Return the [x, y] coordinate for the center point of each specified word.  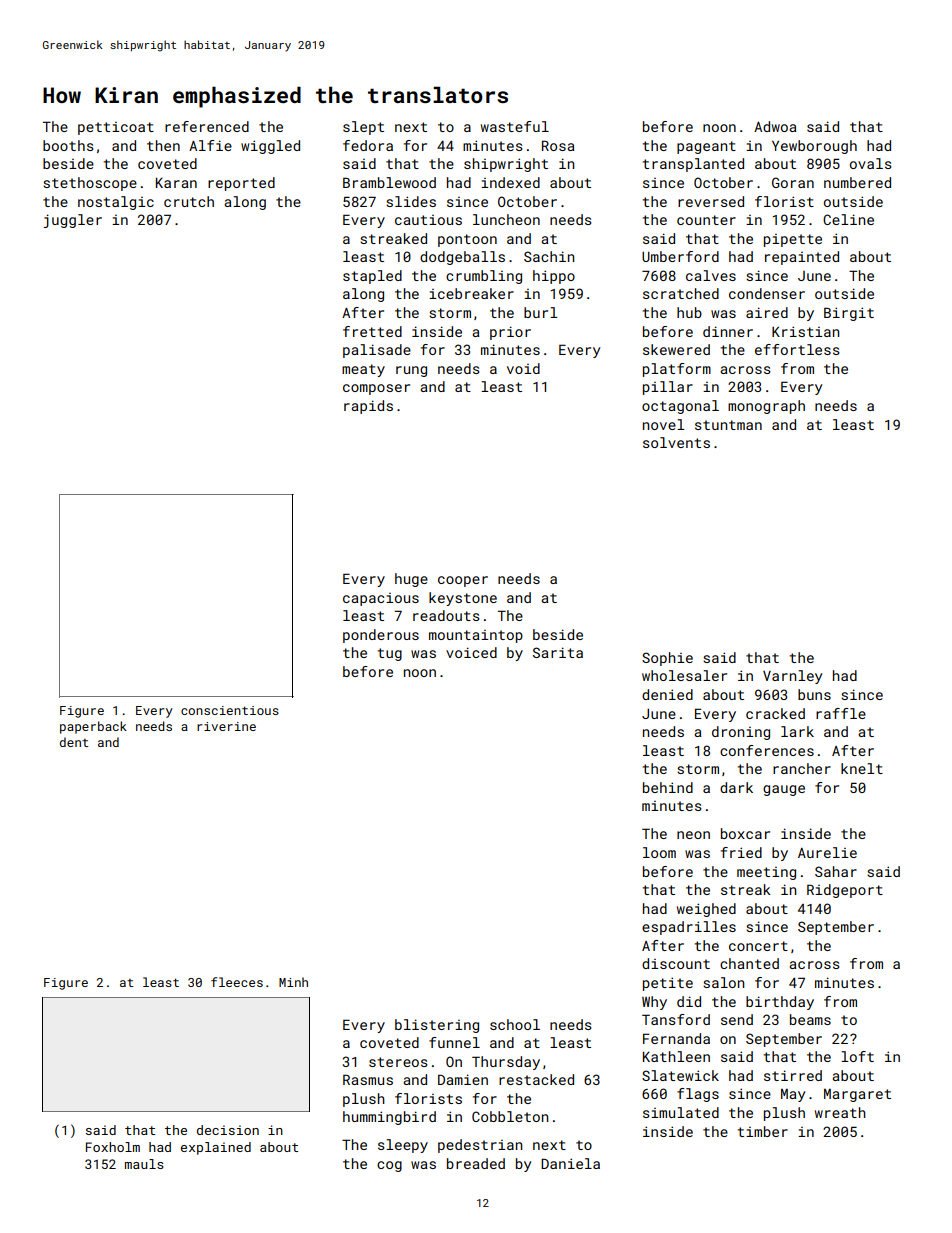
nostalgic [116, 203]
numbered [857, 182]
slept [363, 128]
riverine [226, 726]
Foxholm [113, 1147]
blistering [437, 1026]
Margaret [857, 1095]
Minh [293, 982]
